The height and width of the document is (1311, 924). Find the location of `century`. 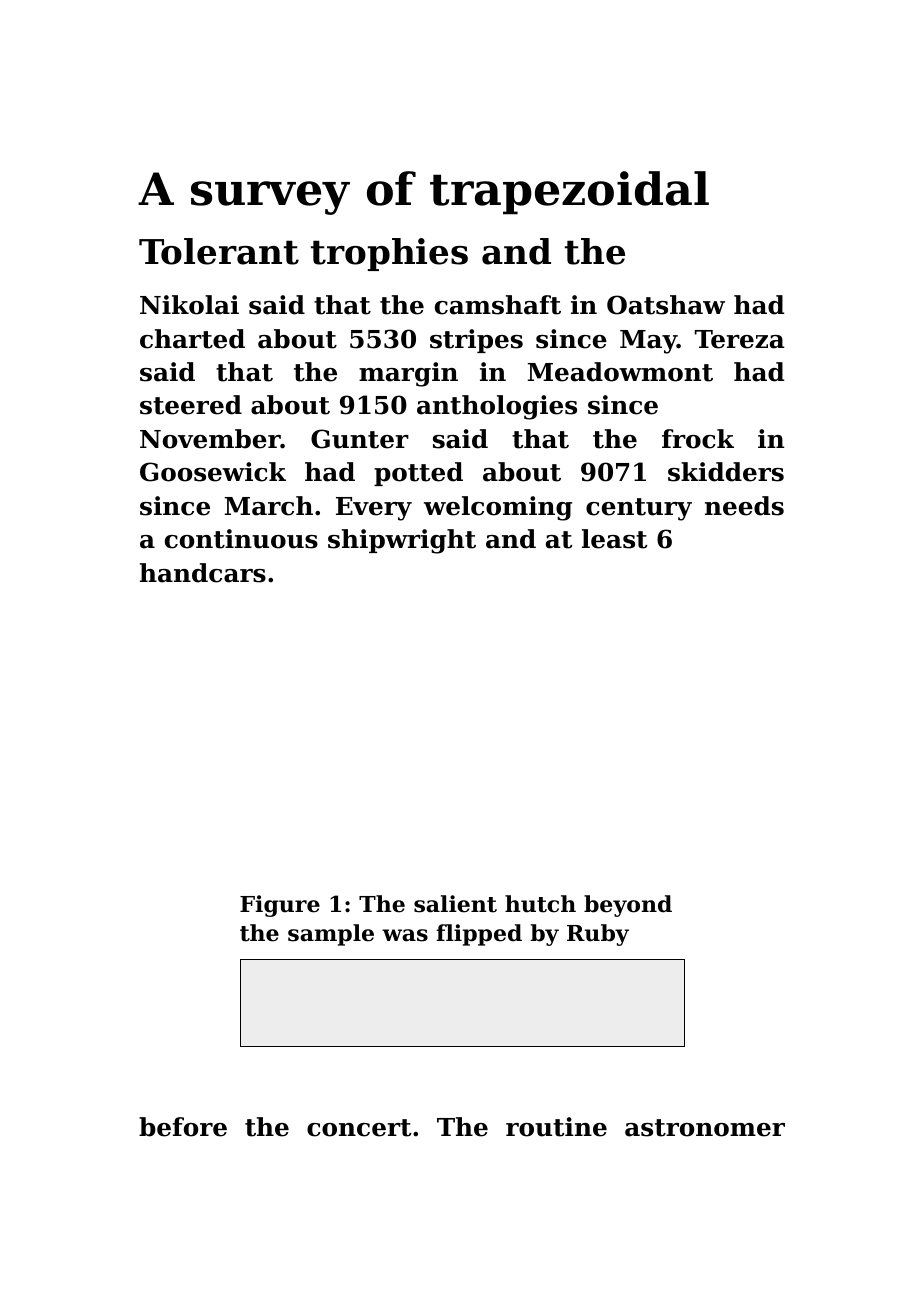

century is located at coordinates (639, 509).
